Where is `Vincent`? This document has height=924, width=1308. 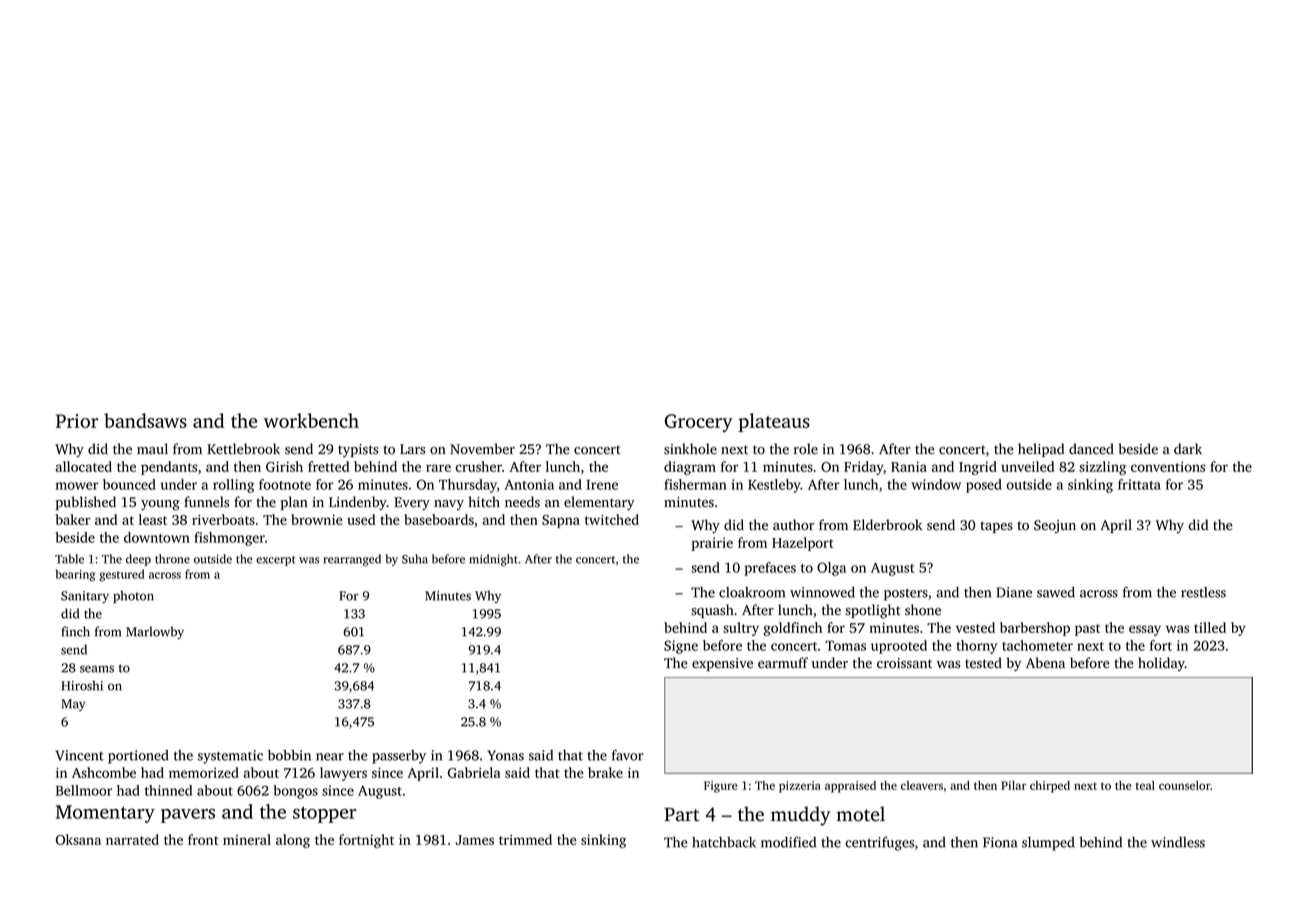 Vincent is located at coordinates (79, 755).
